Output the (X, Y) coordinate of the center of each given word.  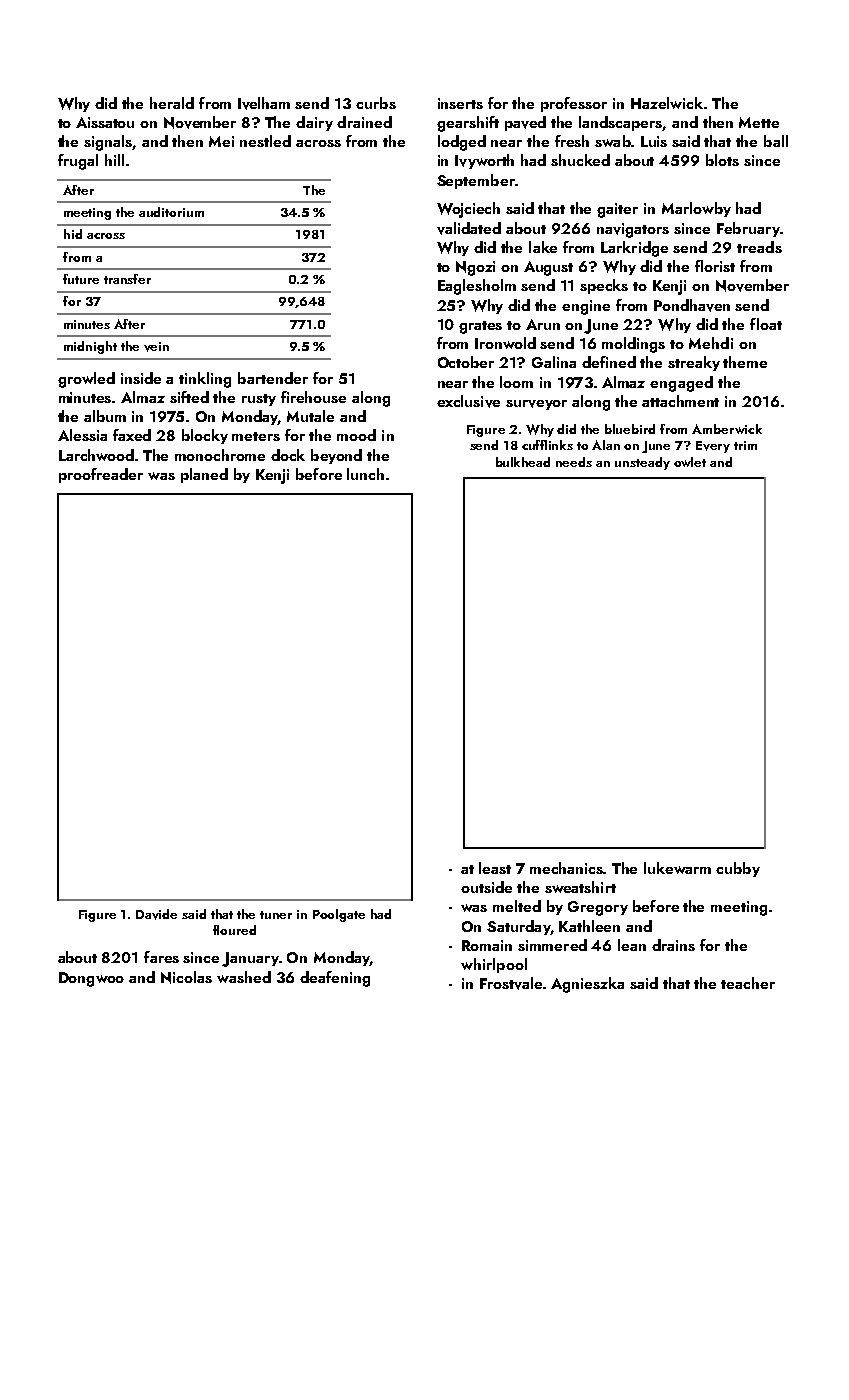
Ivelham (264, 103)
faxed (132, 435)
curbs (376, 103)
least (495, 868)
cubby (738, 869)
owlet (690, 462)
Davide (156, 914)
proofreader (101, 475)
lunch (365, 474)
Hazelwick (667, 103)
